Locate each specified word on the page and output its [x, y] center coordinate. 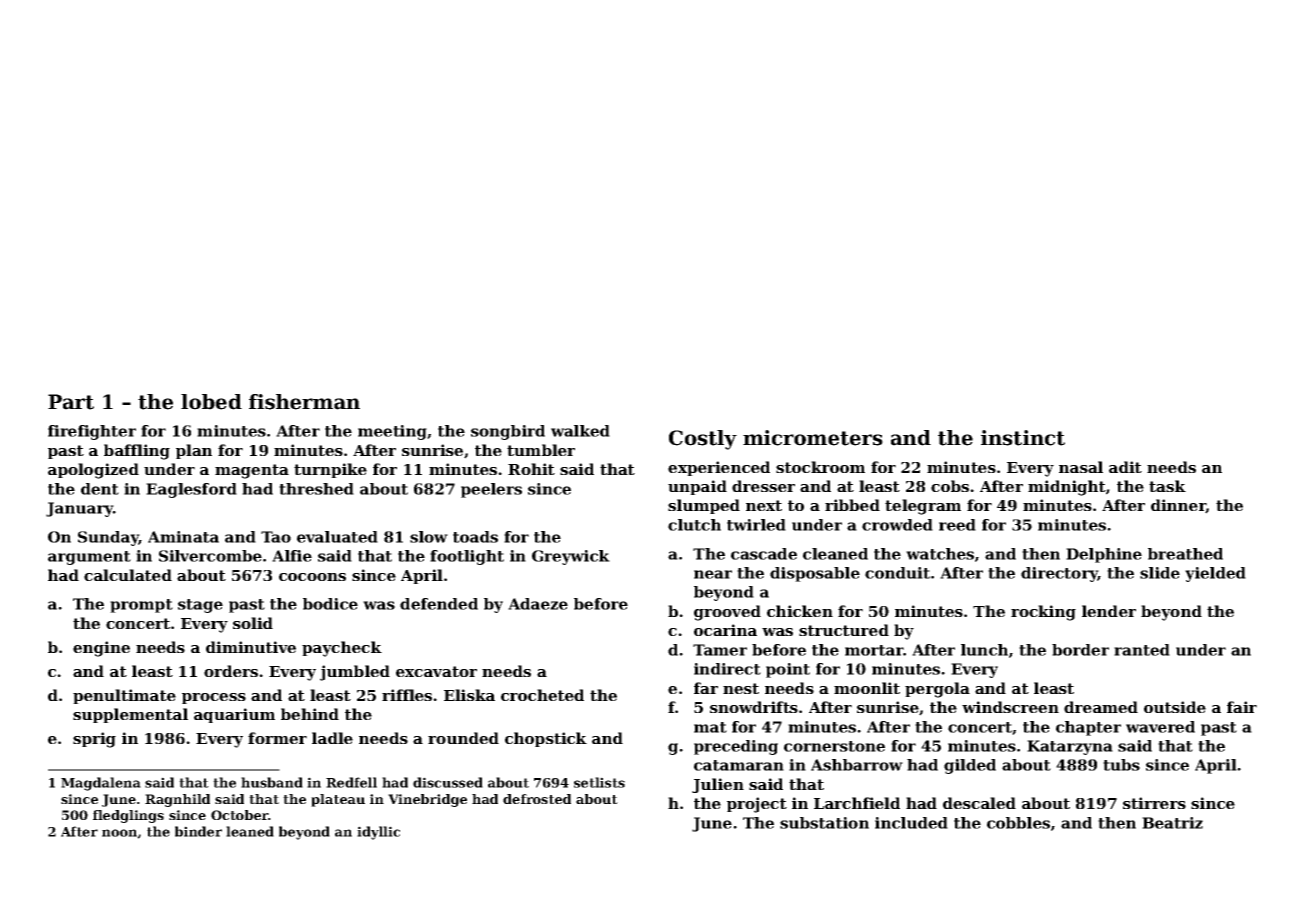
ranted [1142, 650]
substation [824, 823]
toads [475, 537]
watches [940, 554]
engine [101, 649]
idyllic [378, 833]
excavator [436, 671]
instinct [1023, 438]
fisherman [304, 402]
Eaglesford [191, 490]
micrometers [813, 438]
